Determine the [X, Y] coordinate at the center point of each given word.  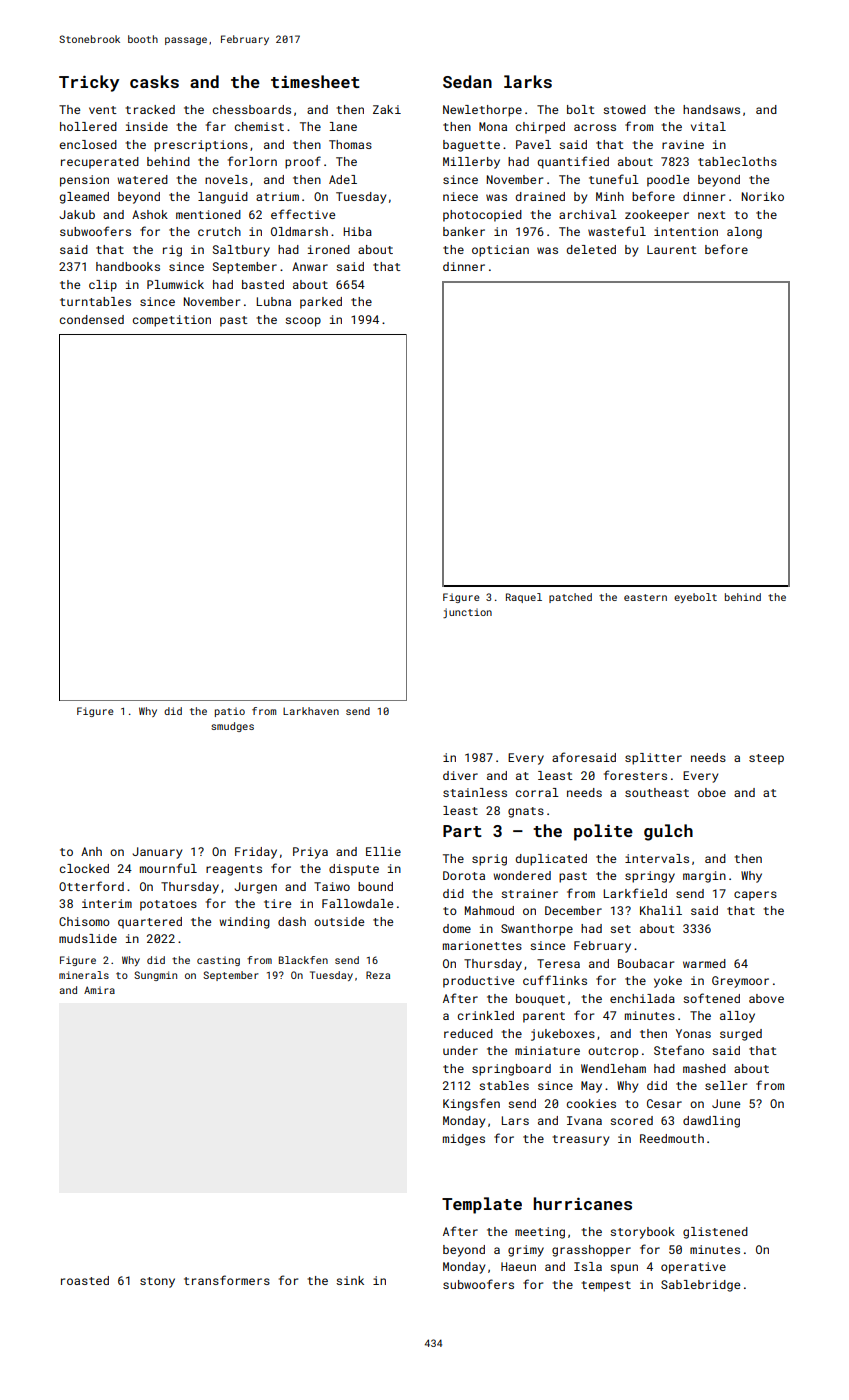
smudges [232, 727]
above [766, 998]
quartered [150, 923]
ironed [329, 249]
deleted [591, 249]
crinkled [486, 1015]
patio [230, 712]
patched [570, 598]
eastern [645, 597]
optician [500, 251]
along [744, 233]
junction [467, 613]
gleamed [84, 198]
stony [157, 1282]
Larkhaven [311, 711]
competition [172, 321]
